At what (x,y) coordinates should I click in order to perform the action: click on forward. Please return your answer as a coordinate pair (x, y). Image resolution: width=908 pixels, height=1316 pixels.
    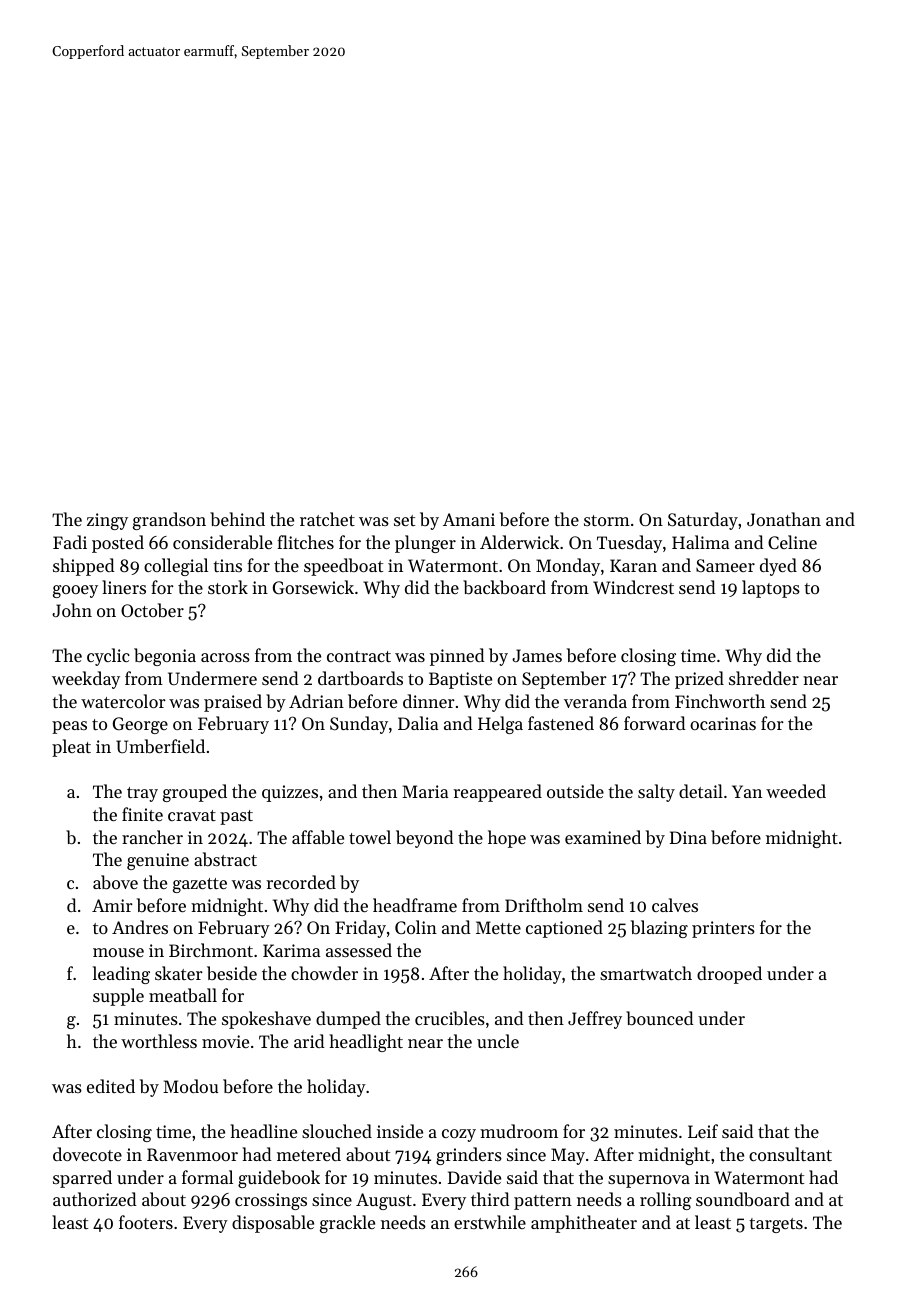
    Looking at the image, I should click on (655, 723).
